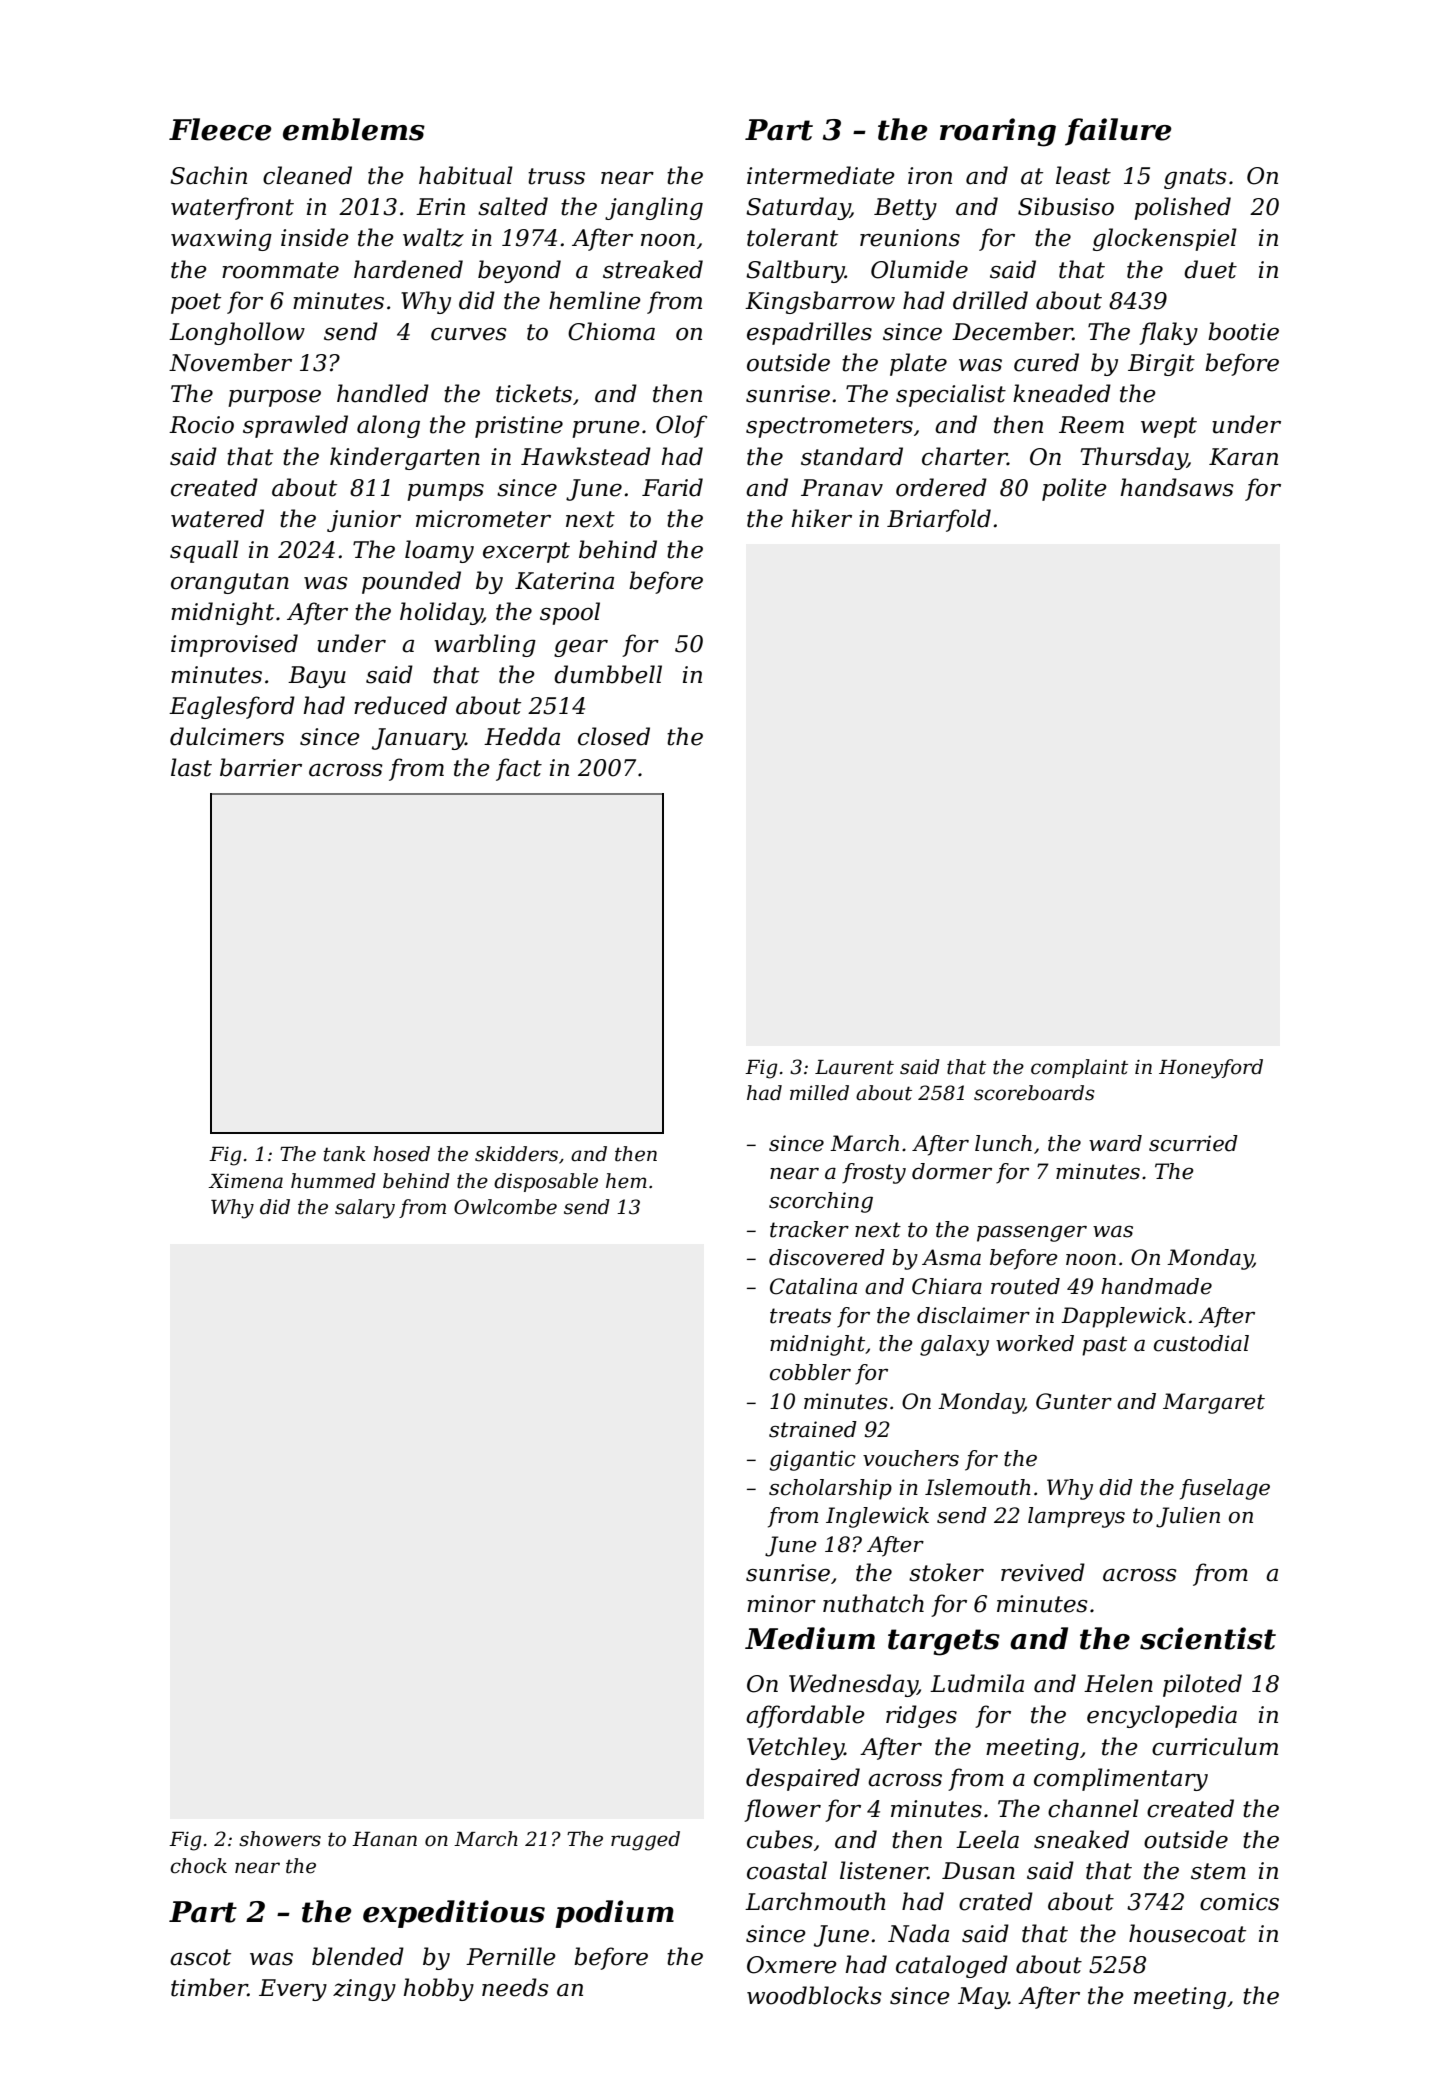 Image resolution: width=1450 pixels, height=2100 pixels. I want to click on gnats, so click(1195, 178).
